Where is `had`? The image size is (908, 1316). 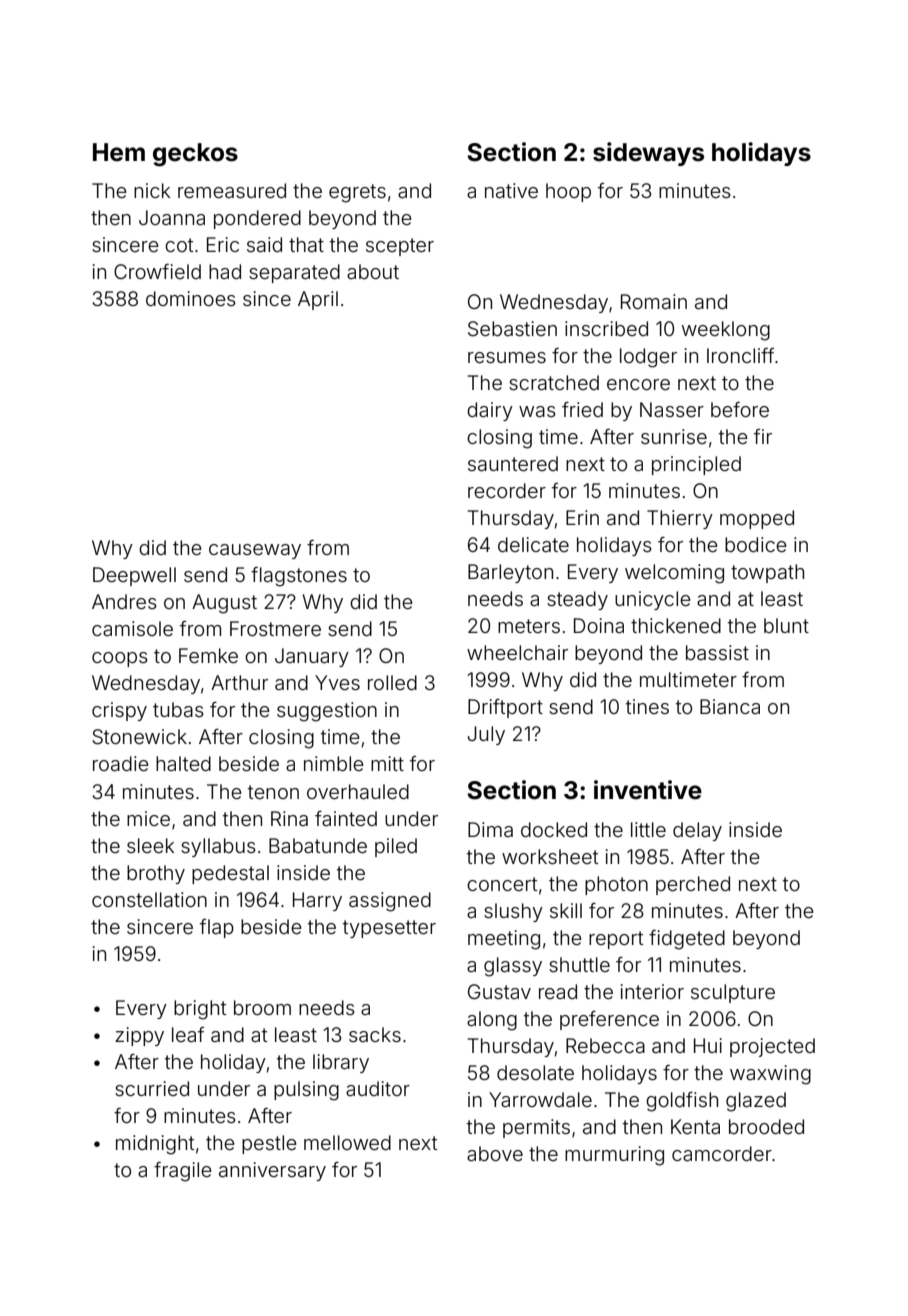
had is located at coordinates (225, 271).
